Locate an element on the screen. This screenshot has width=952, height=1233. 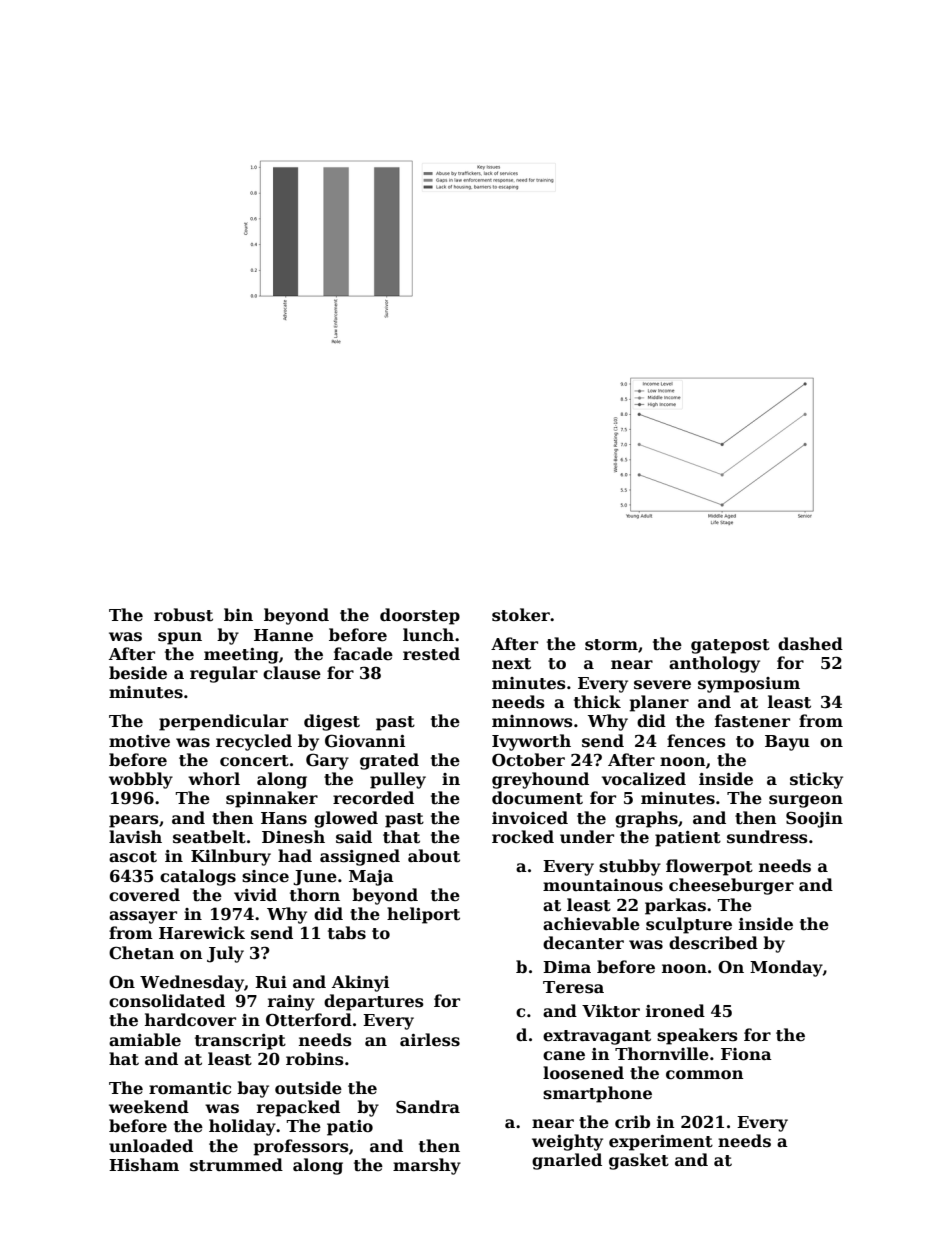
Hisham is located at coordinates (144, 1165).
